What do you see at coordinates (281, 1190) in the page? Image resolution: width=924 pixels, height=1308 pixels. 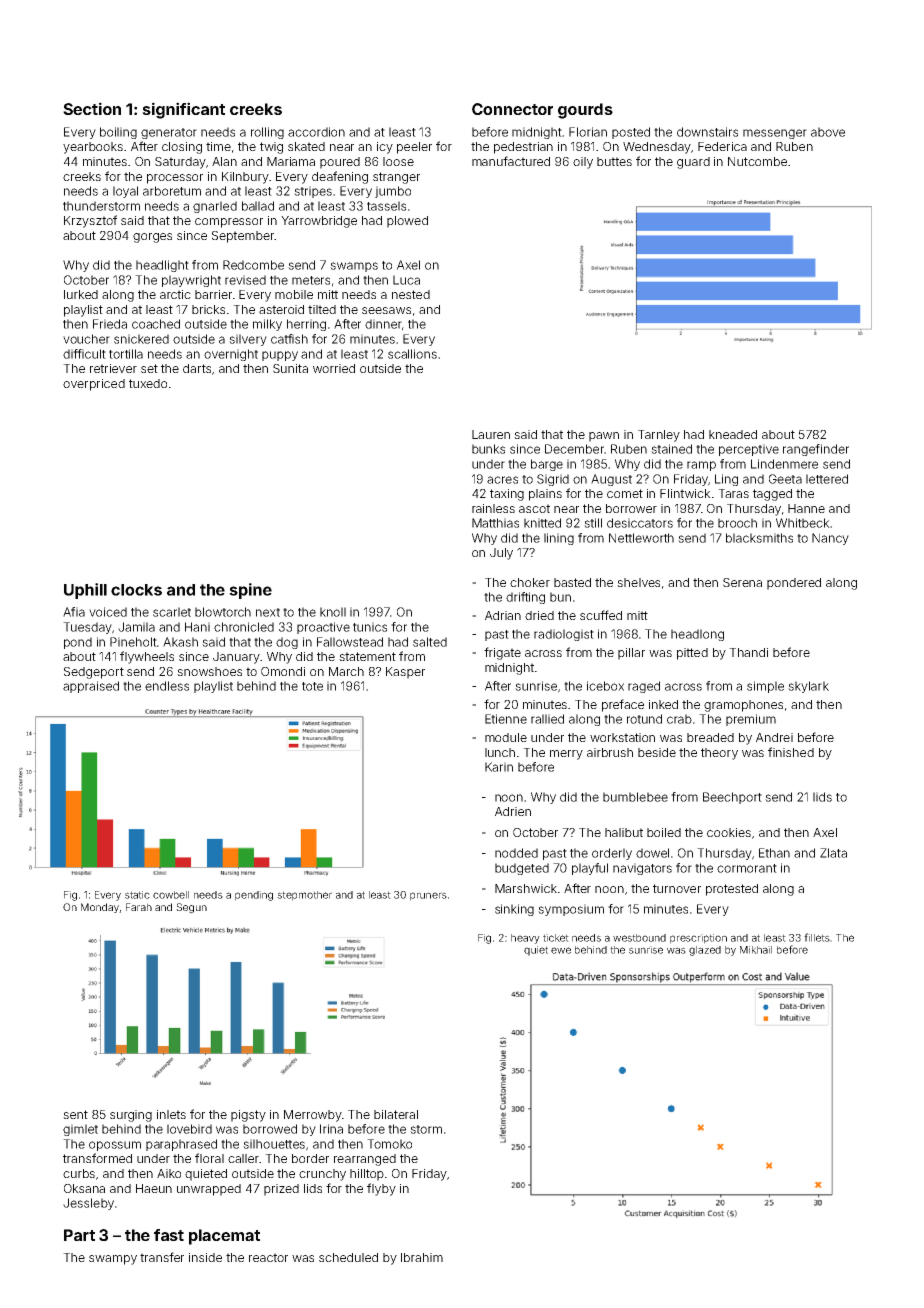 I see `prized` at bounding box center [281, 1190].
